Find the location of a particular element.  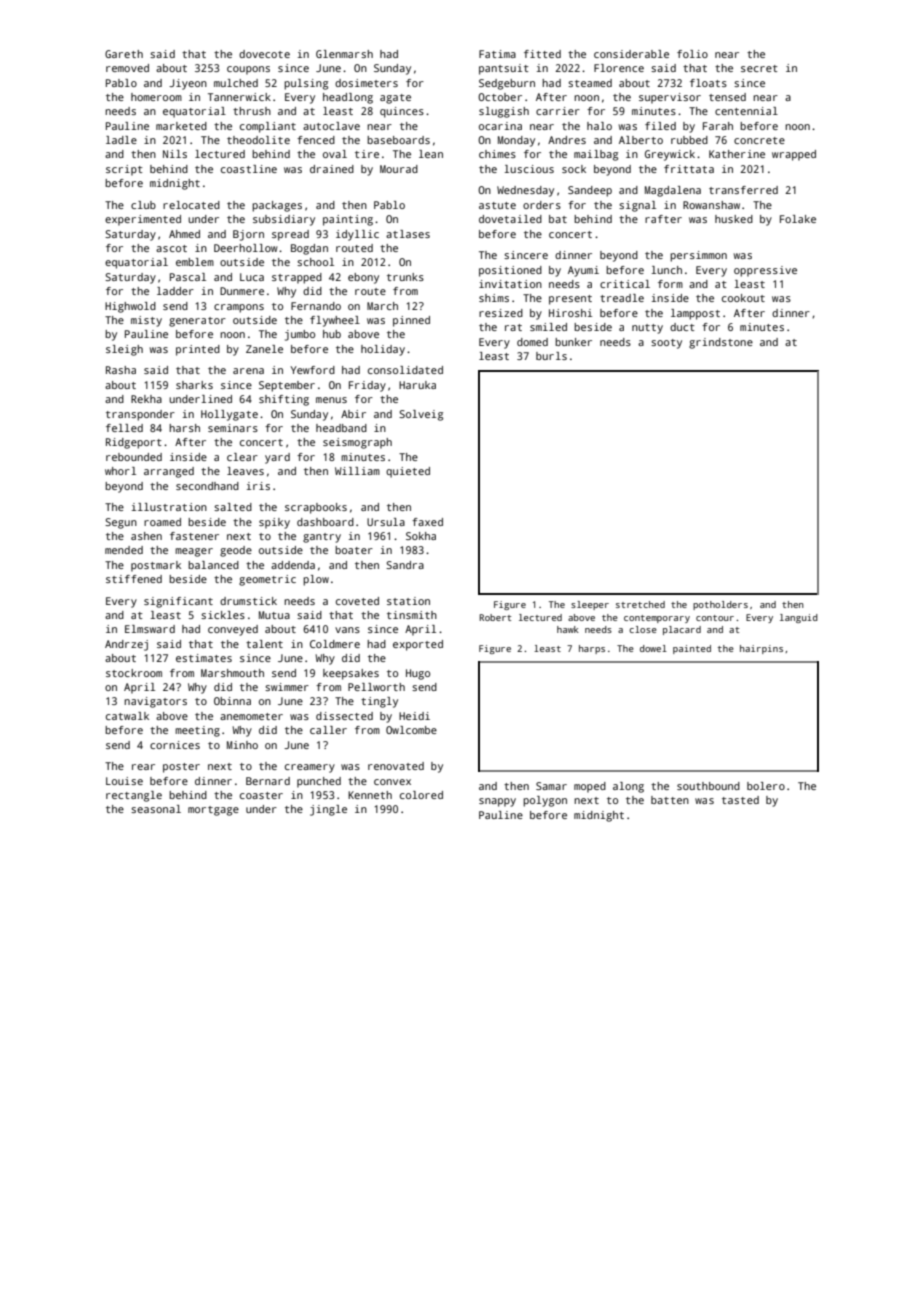

positioned is located at coordinates (510, 271).
